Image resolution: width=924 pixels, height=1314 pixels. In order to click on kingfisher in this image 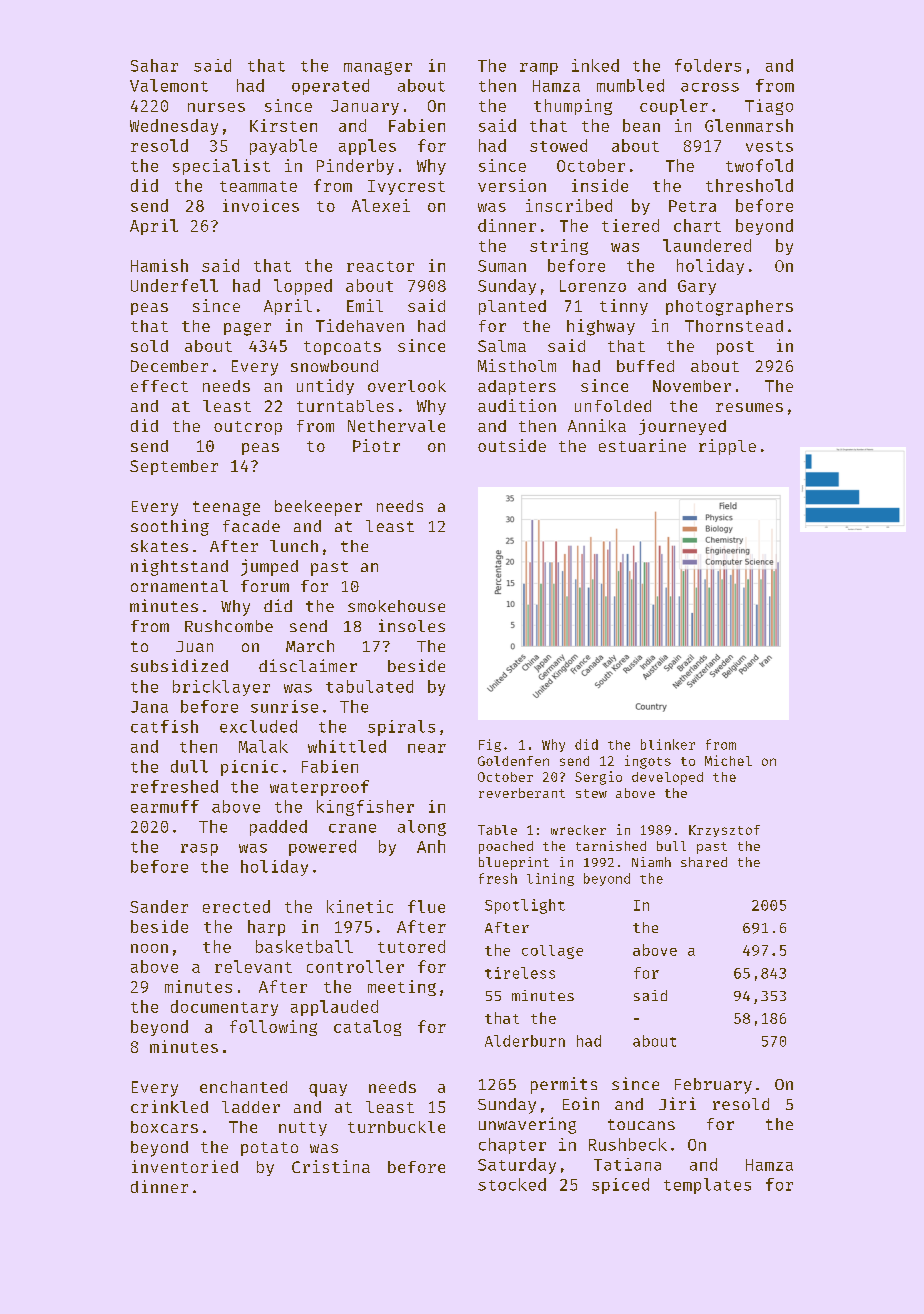, I will do `click(365, 808)`.
